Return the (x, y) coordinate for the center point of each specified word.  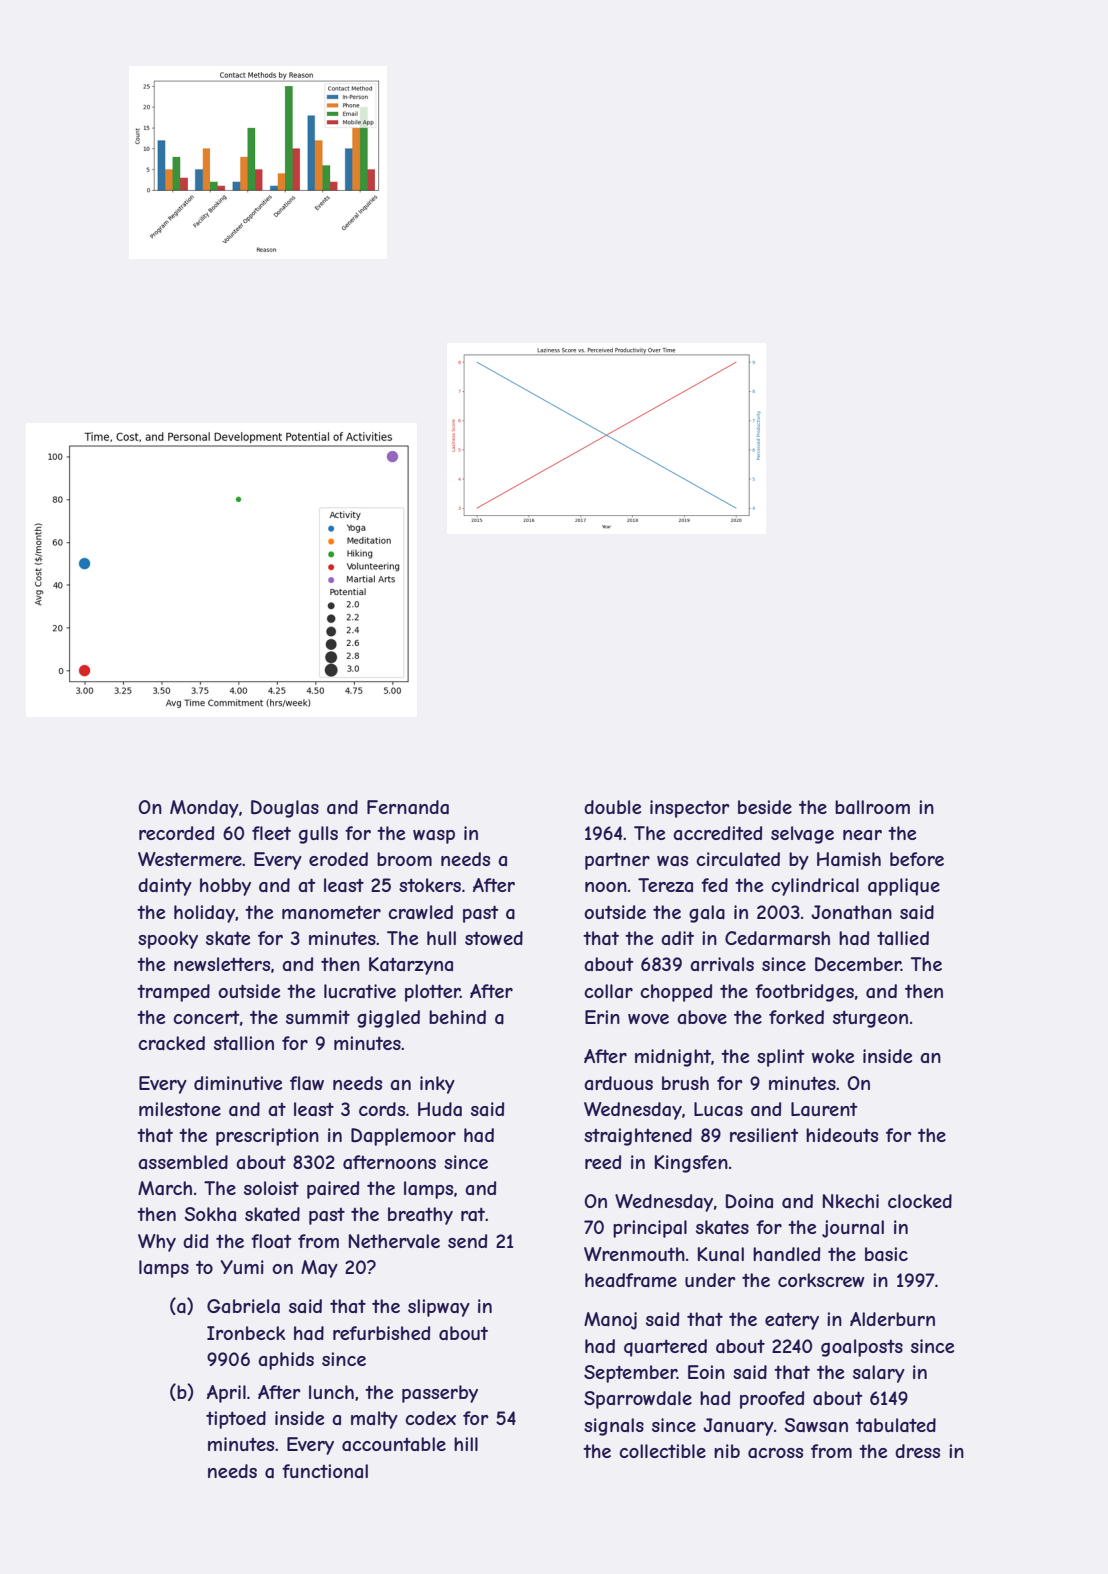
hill (466, 1444)
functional (325, 1471)
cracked (171, 1043)
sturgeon (870, 1019)
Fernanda (408, 807)
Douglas (285, 809)
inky (437, 1085)
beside (765, 807)
